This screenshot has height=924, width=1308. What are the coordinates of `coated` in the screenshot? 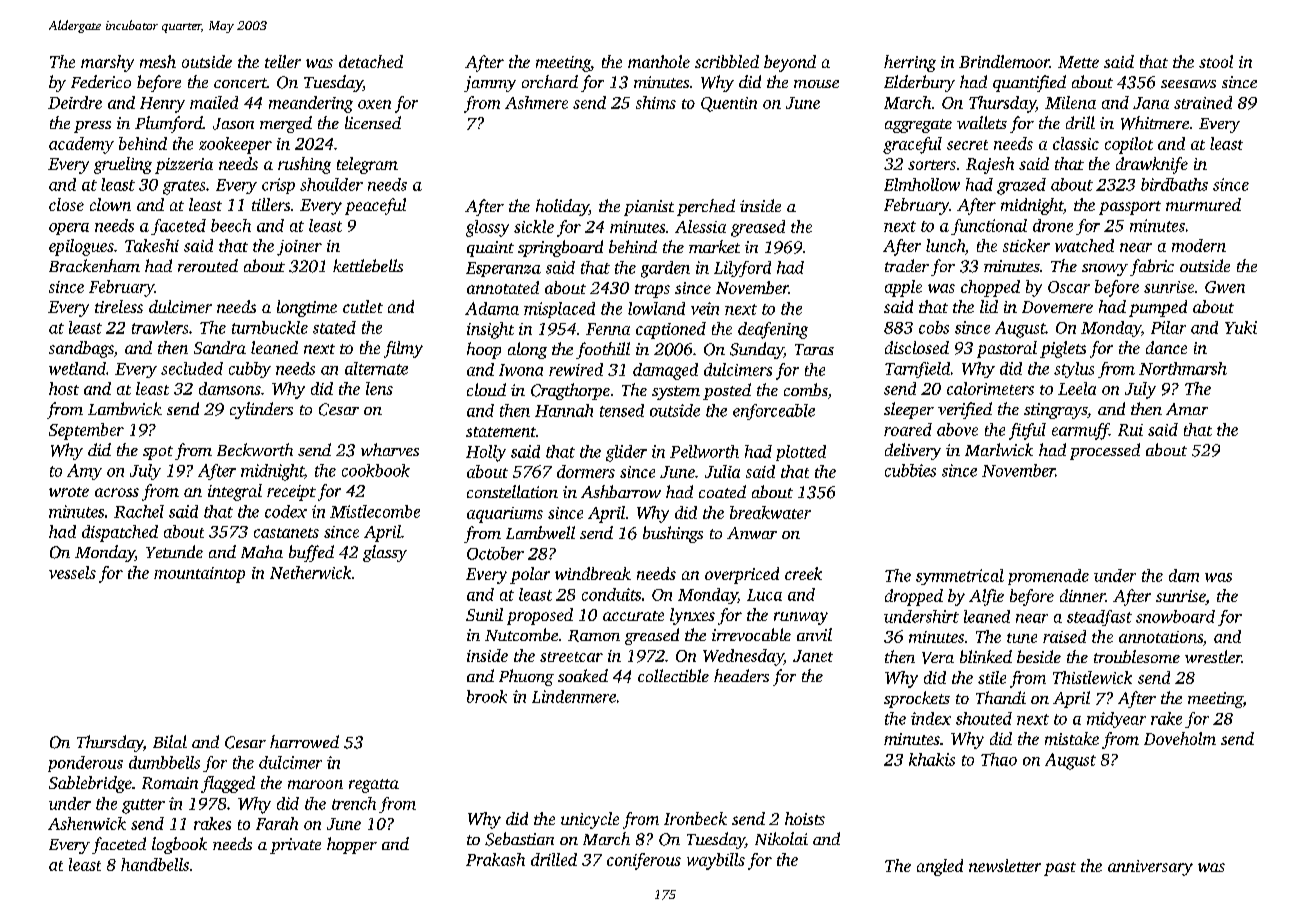 It's located at (722, 491).
